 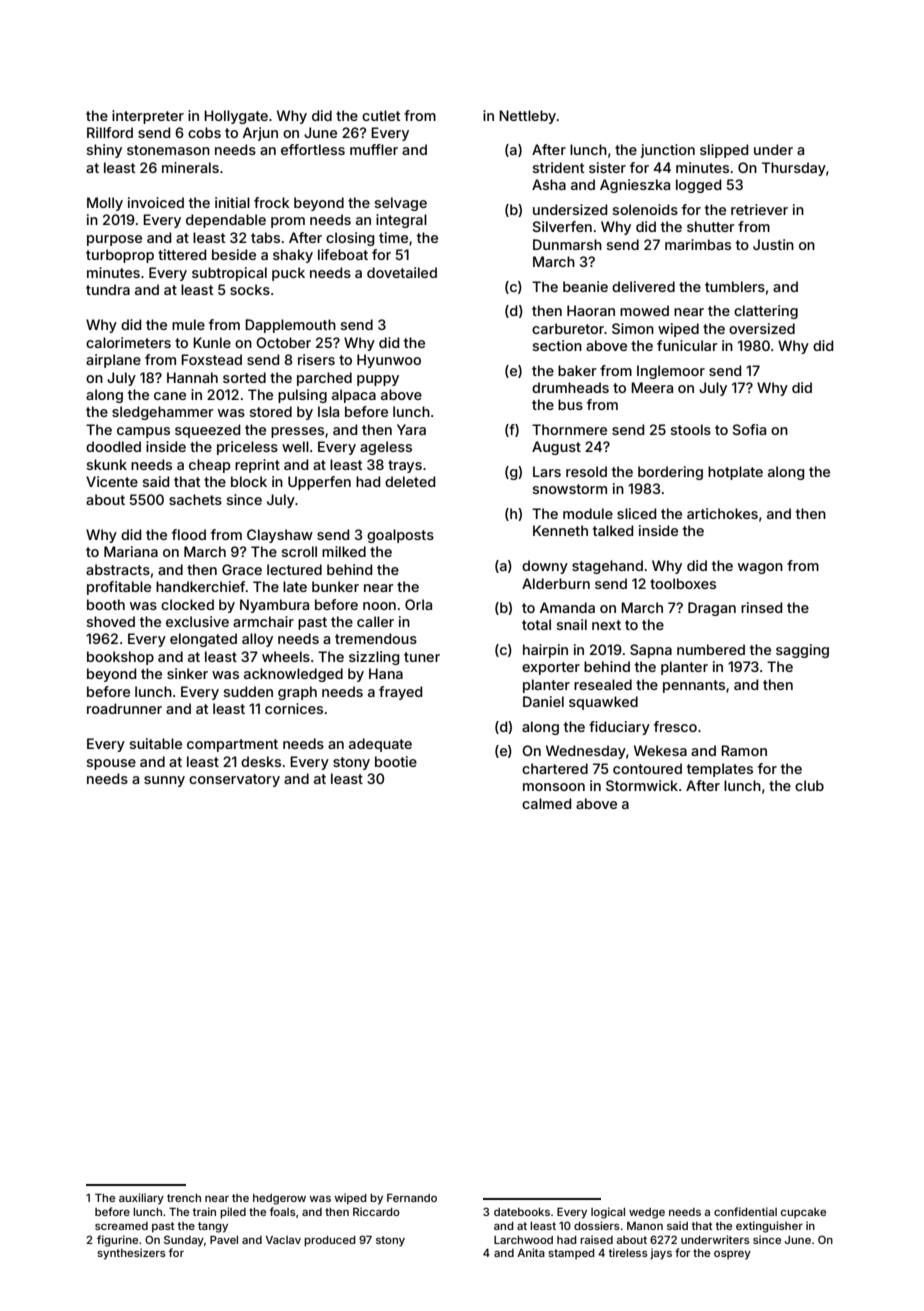 I want to click on stools, so click(x=691, y=429).
